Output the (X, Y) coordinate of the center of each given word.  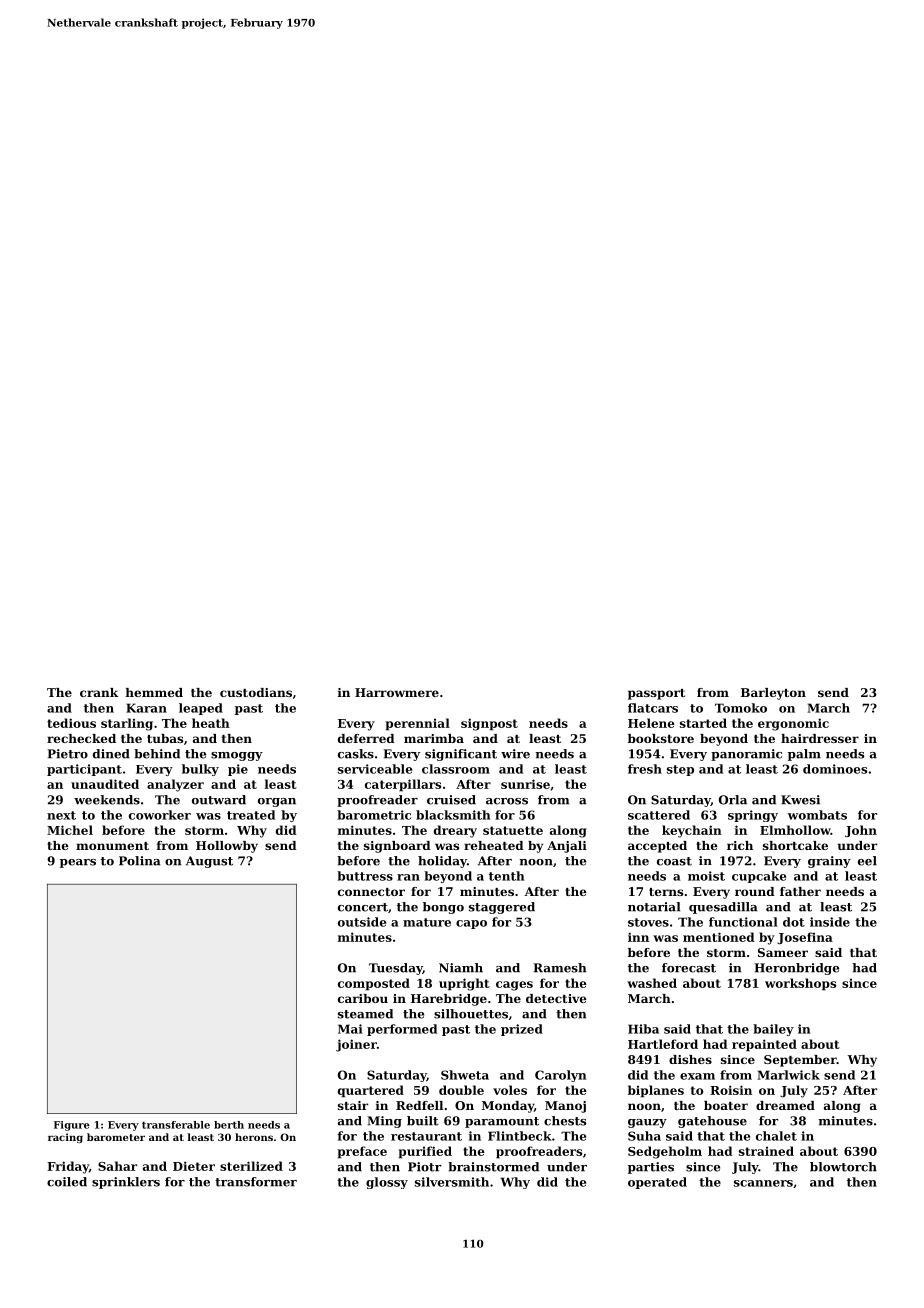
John (861, 831)
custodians (256, 692)
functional (743, 922)
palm (804, 755)
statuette (513, 830)
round (755, 891)
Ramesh (560, 968)
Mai (350, 1029)
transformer (256, 1182)
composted (374, 984)
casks (356, 754)
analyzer (175, 785)
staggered (502, 908)
